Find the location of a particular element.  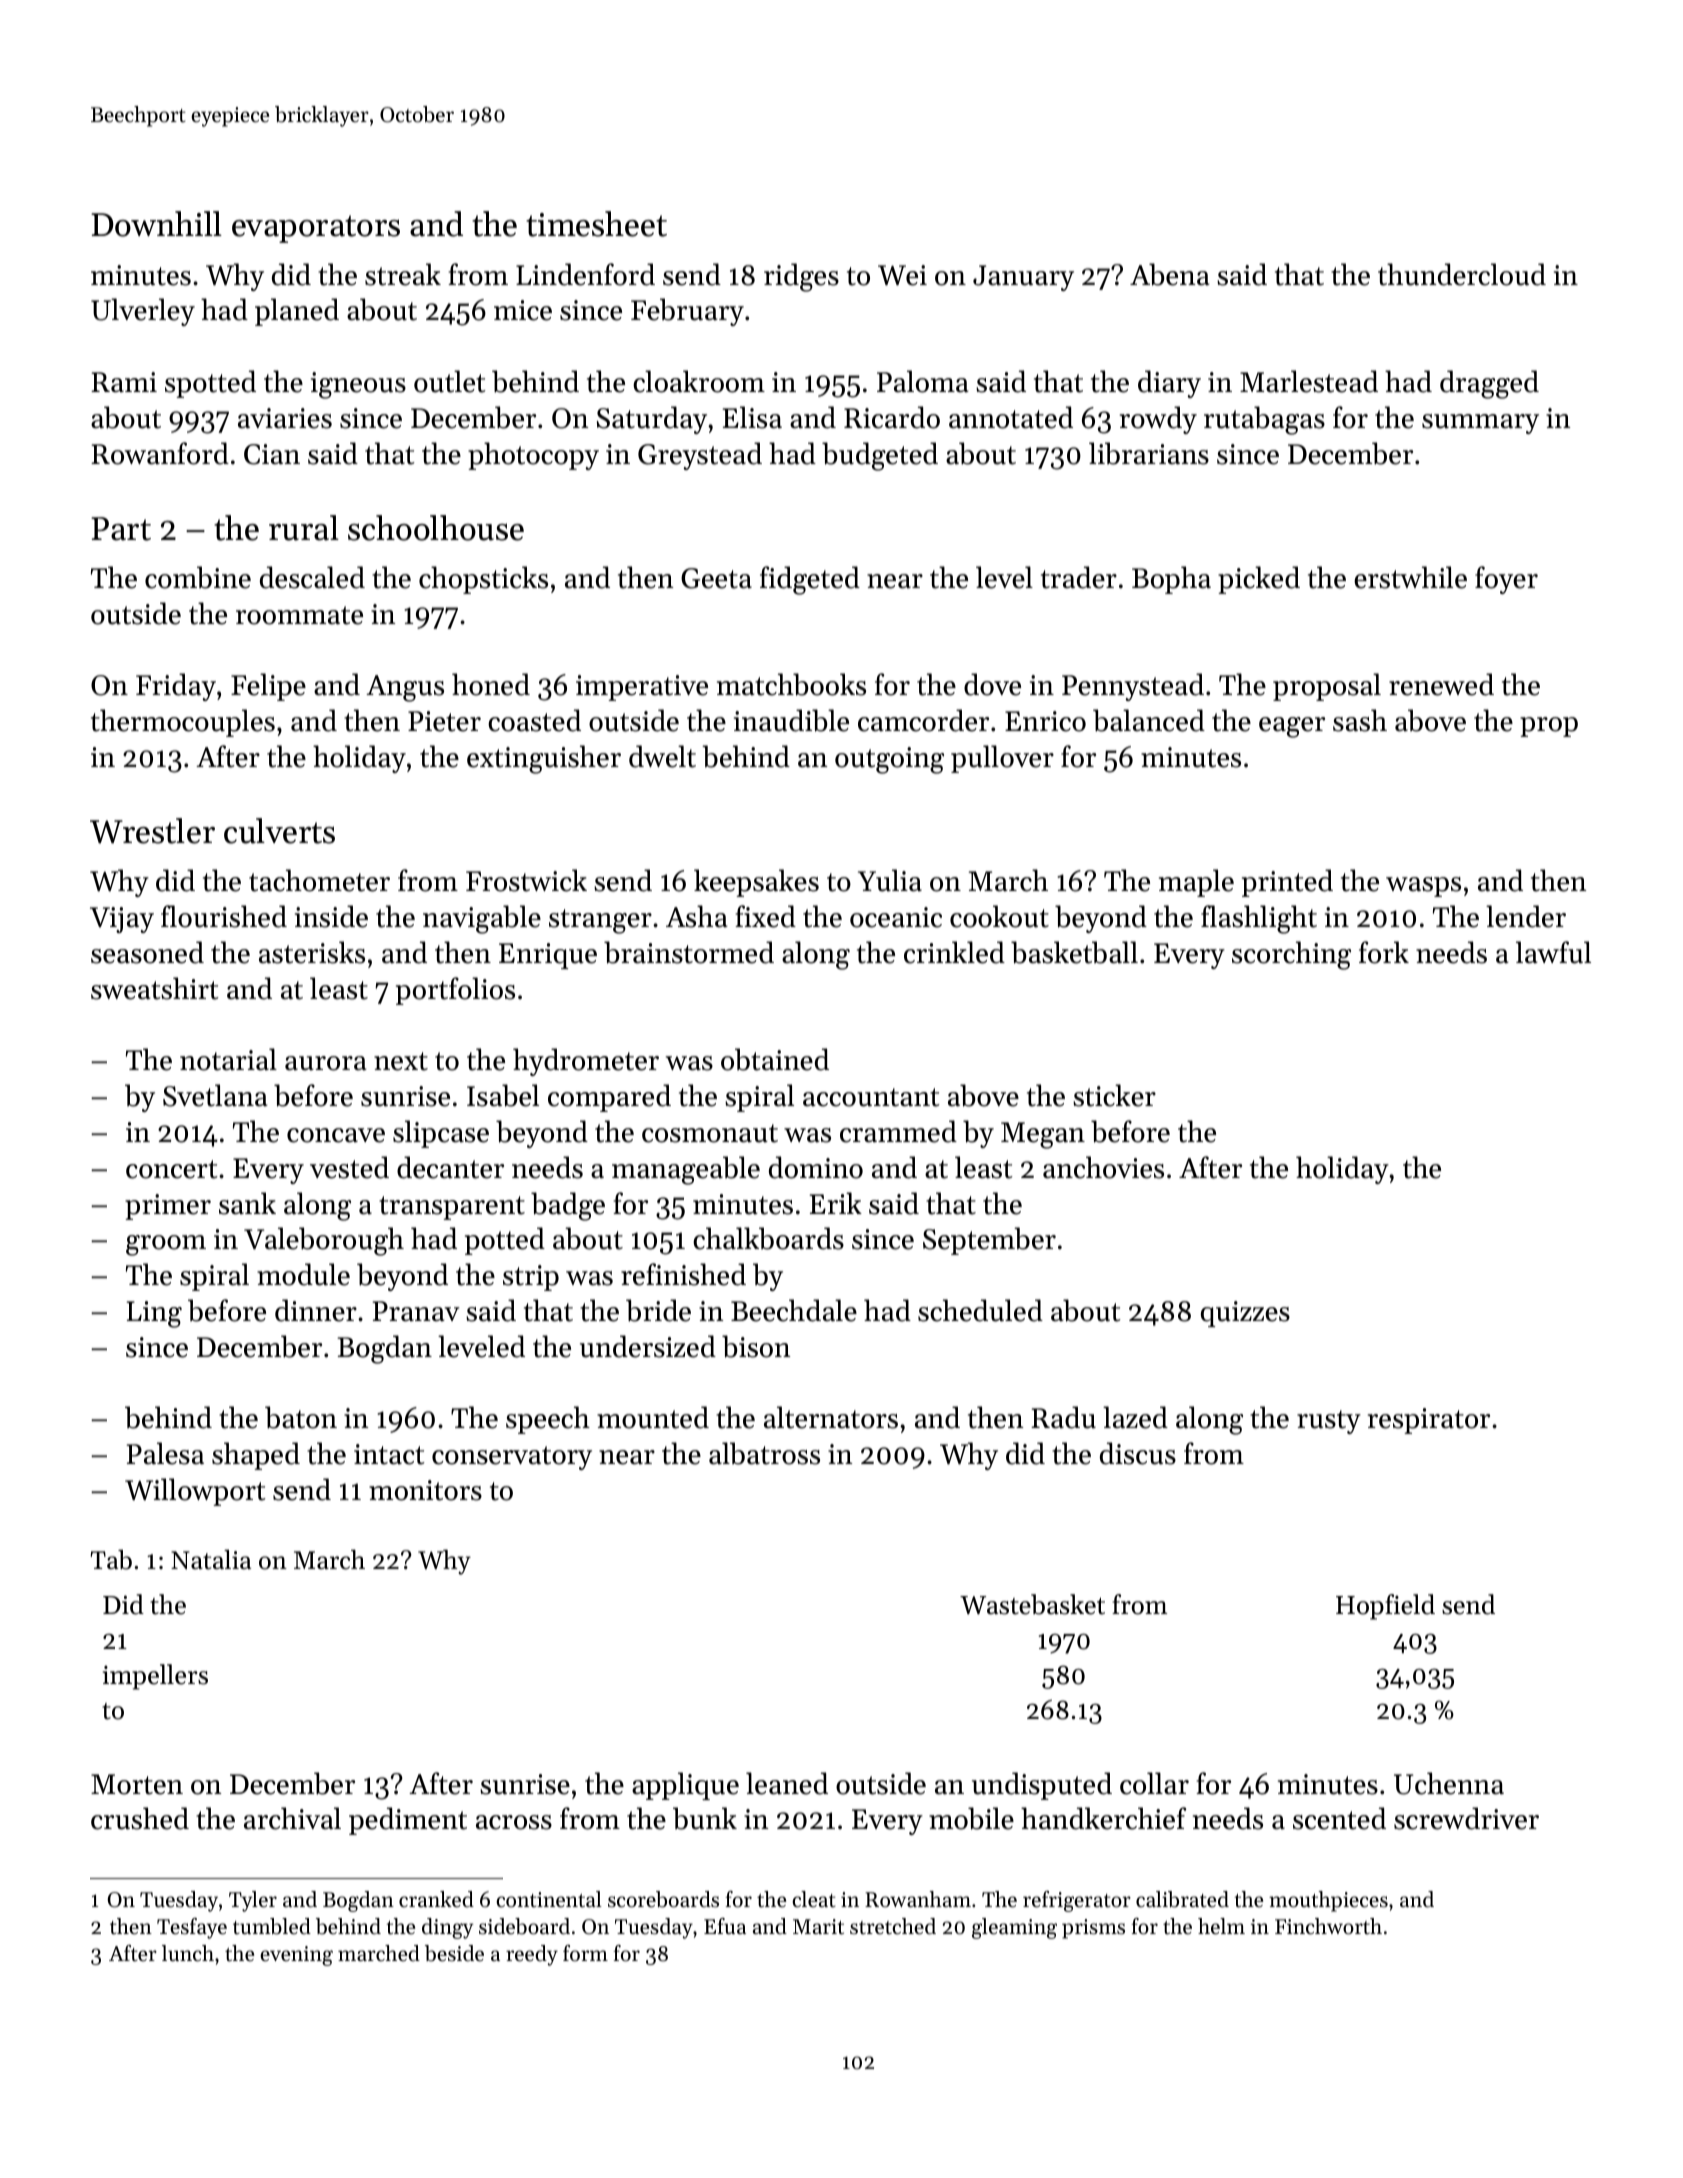

Finchworth is located at coordinates (1328, 1926).
